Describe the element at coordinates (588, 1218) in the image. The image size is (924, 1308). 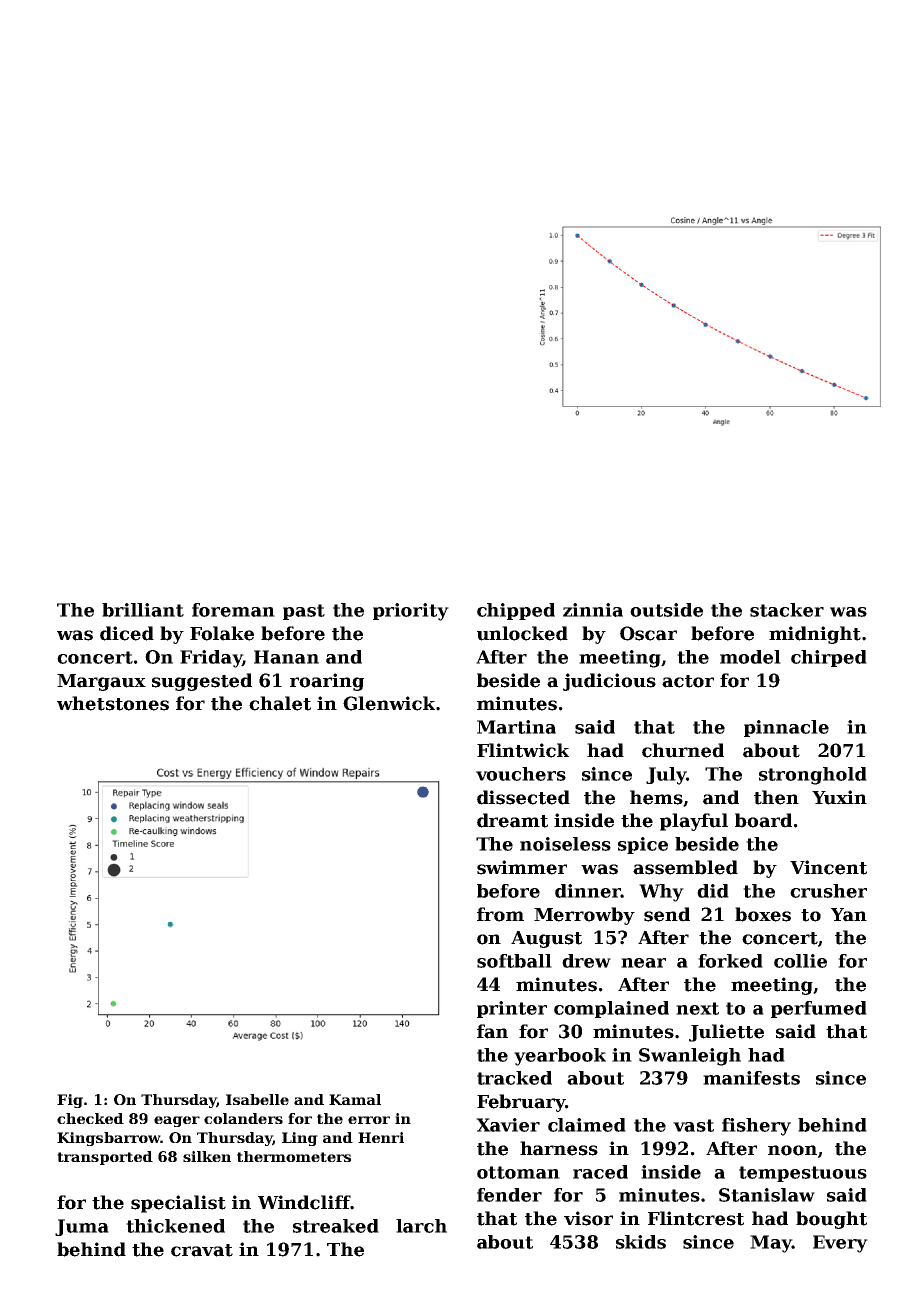
I see `visor` at that location.
